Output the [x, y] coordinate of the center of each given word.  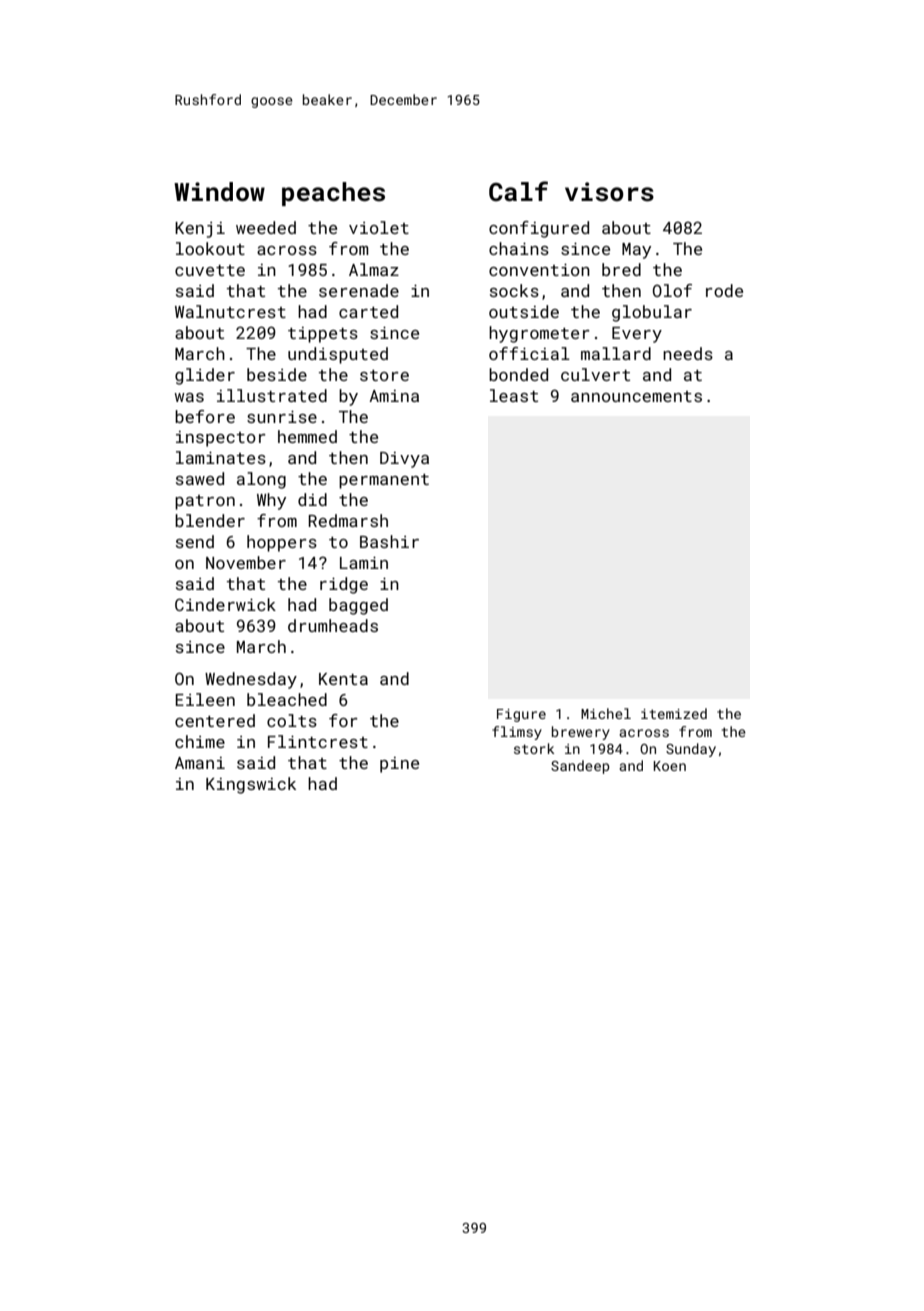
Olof [672, 290]
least [514, 395]
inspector [221, 439]
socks [514, 290]
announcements [636, 396]
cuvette [210, 270]
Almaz [374, 269]
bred [621, 269]
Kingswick [251, 785]
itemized [674, 713]
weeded [266, 227]
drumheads [333, 625]
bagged [358, 606]
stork [534, 748]
